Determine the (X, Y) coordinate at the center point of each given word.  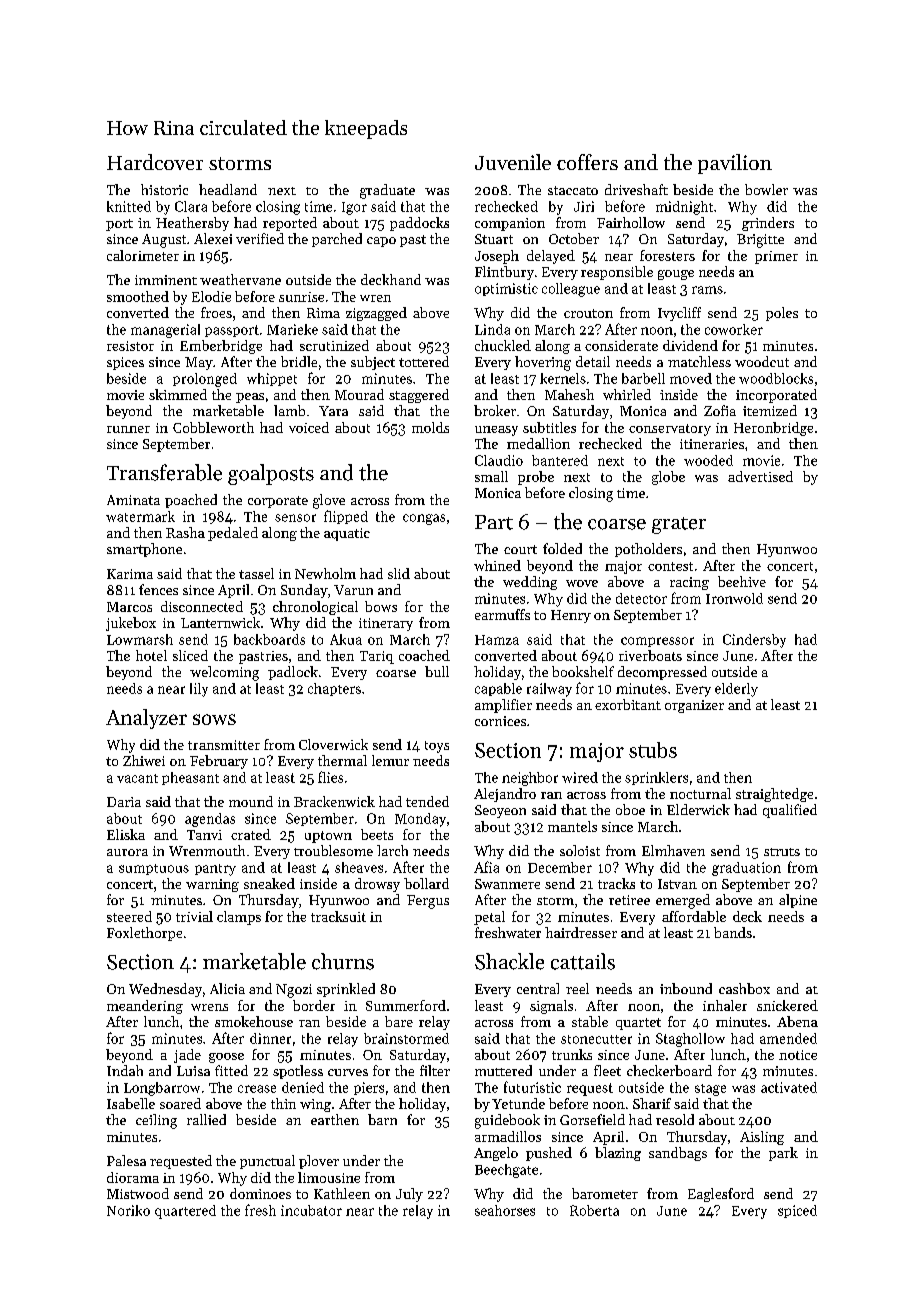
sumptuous (154, 869)
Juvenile (513, 162)
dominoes (260, 1193)
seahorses (505, 1210)
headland (228, 189)
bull (437, 671)
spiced (797, 1211)
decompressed (662, 673)
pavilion (735, 164)
